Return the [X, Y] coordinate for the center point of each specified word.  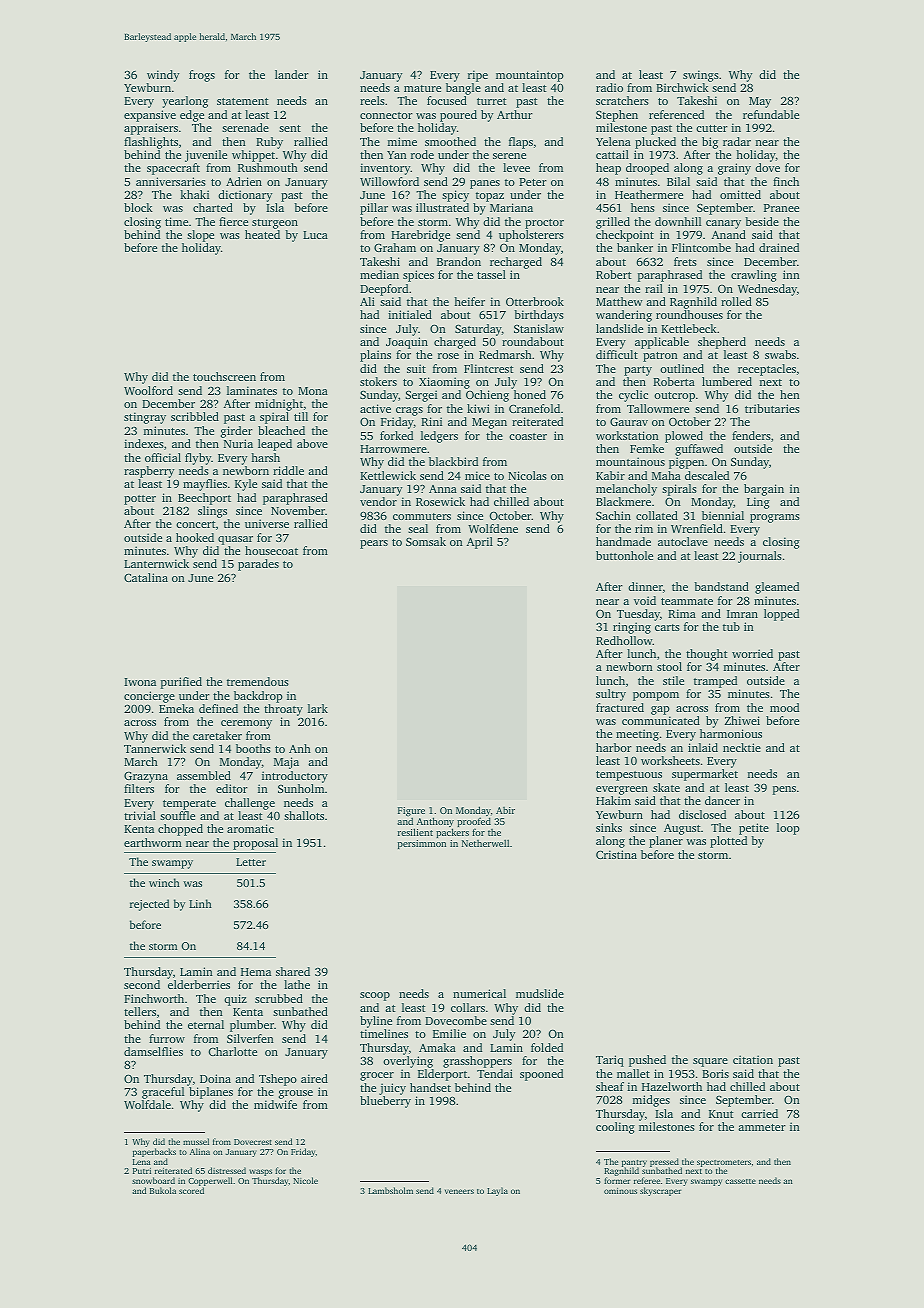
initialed [410, 314]
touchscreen [224, 376]
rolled [736, 301]
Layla [497, 1191]
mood [784, 707]
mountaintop [530, 76]
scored [191, 1190]
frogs [202, 76]
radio [609, 87]
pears [374, 544]
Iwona [140, 682]
